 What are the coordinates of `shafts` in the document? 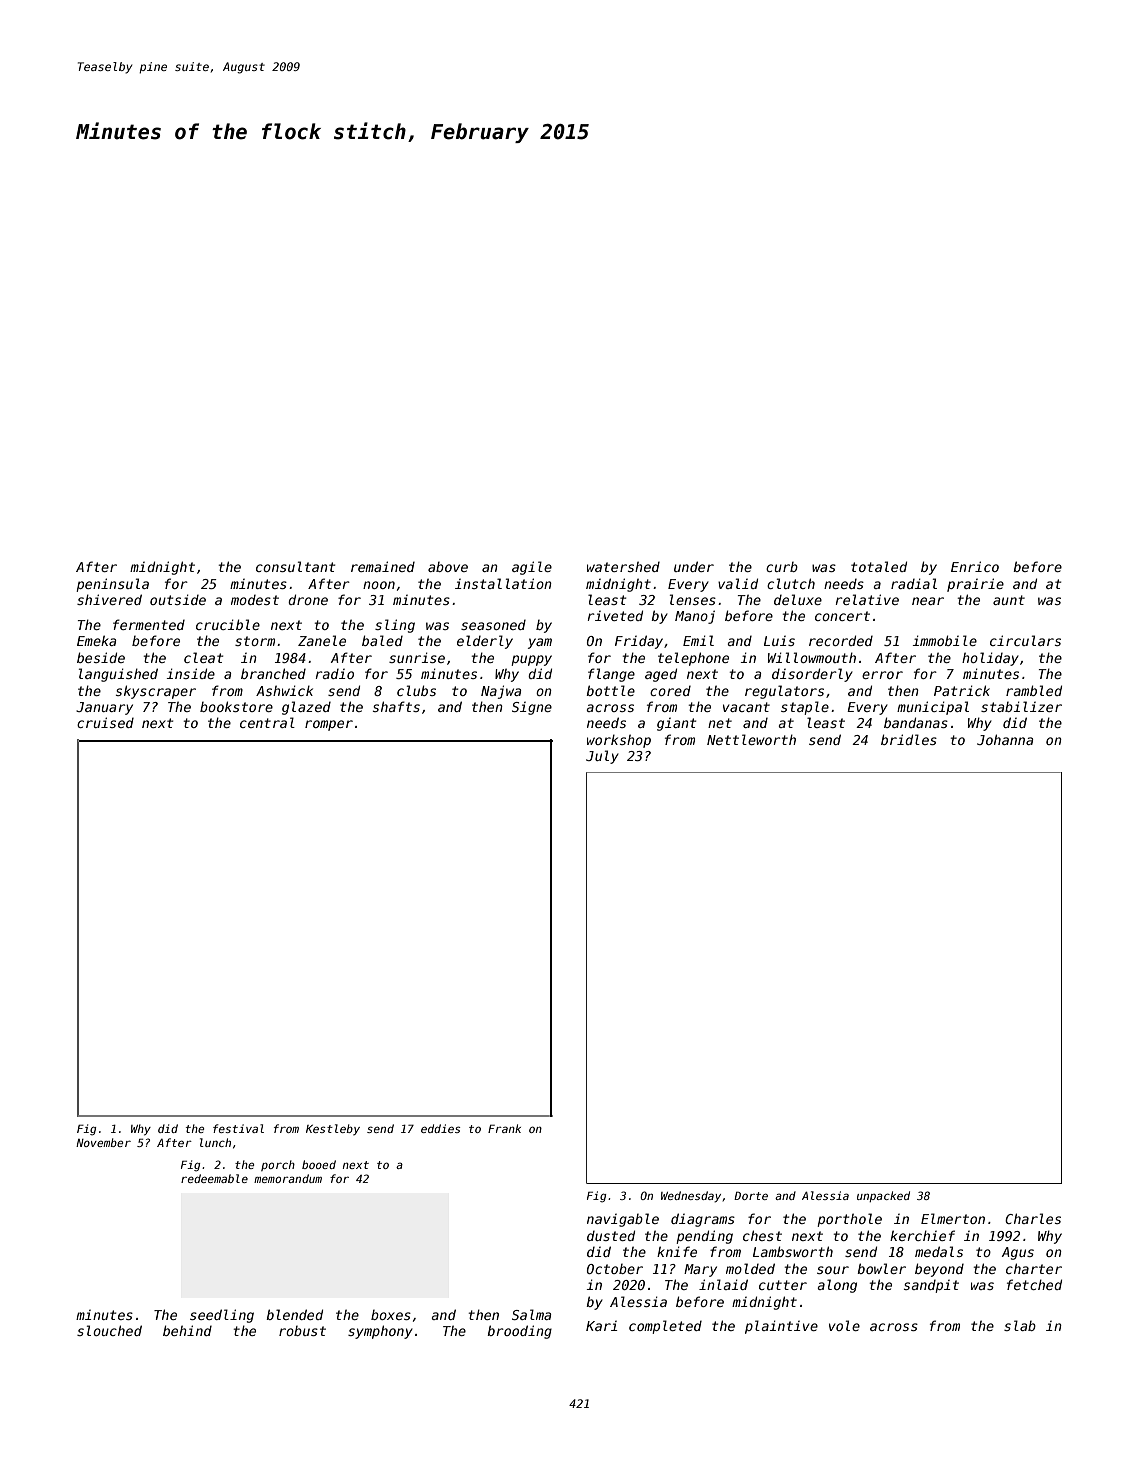 It's located at (396, 706).
